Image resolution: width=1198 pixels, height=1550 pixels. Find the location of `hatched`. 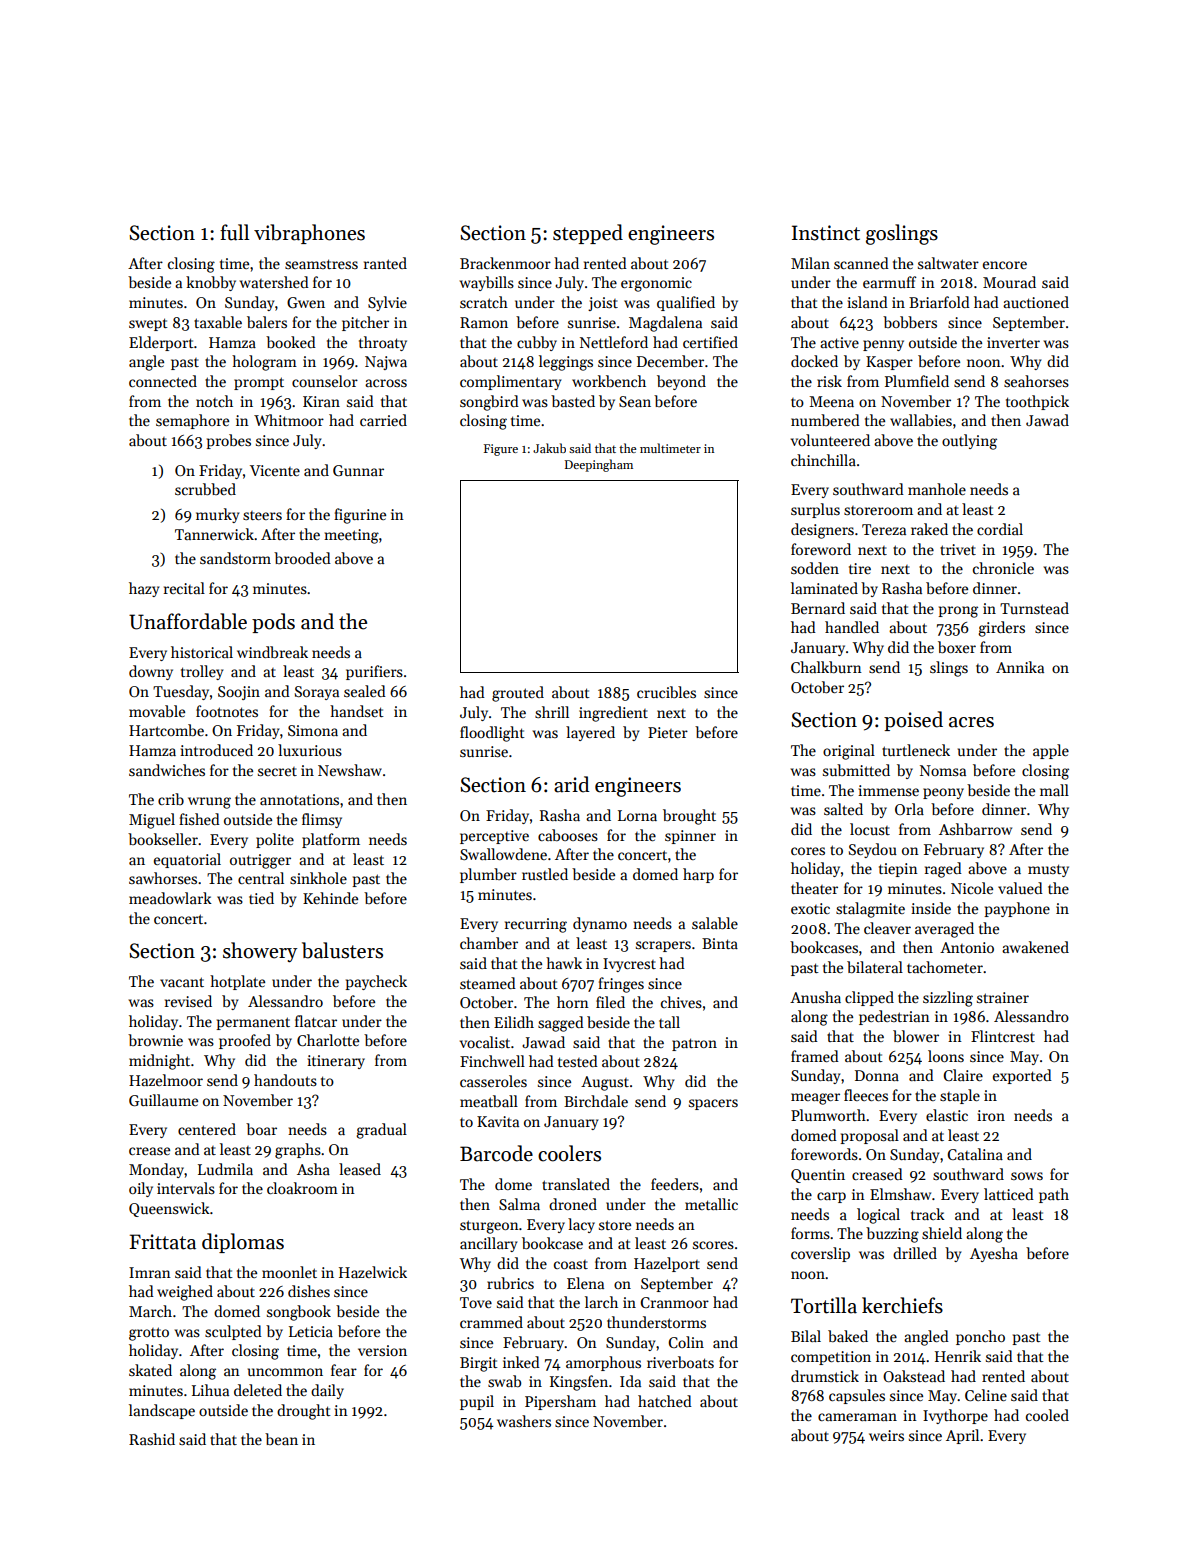

hatched is located at coordinates (665, 1401).
